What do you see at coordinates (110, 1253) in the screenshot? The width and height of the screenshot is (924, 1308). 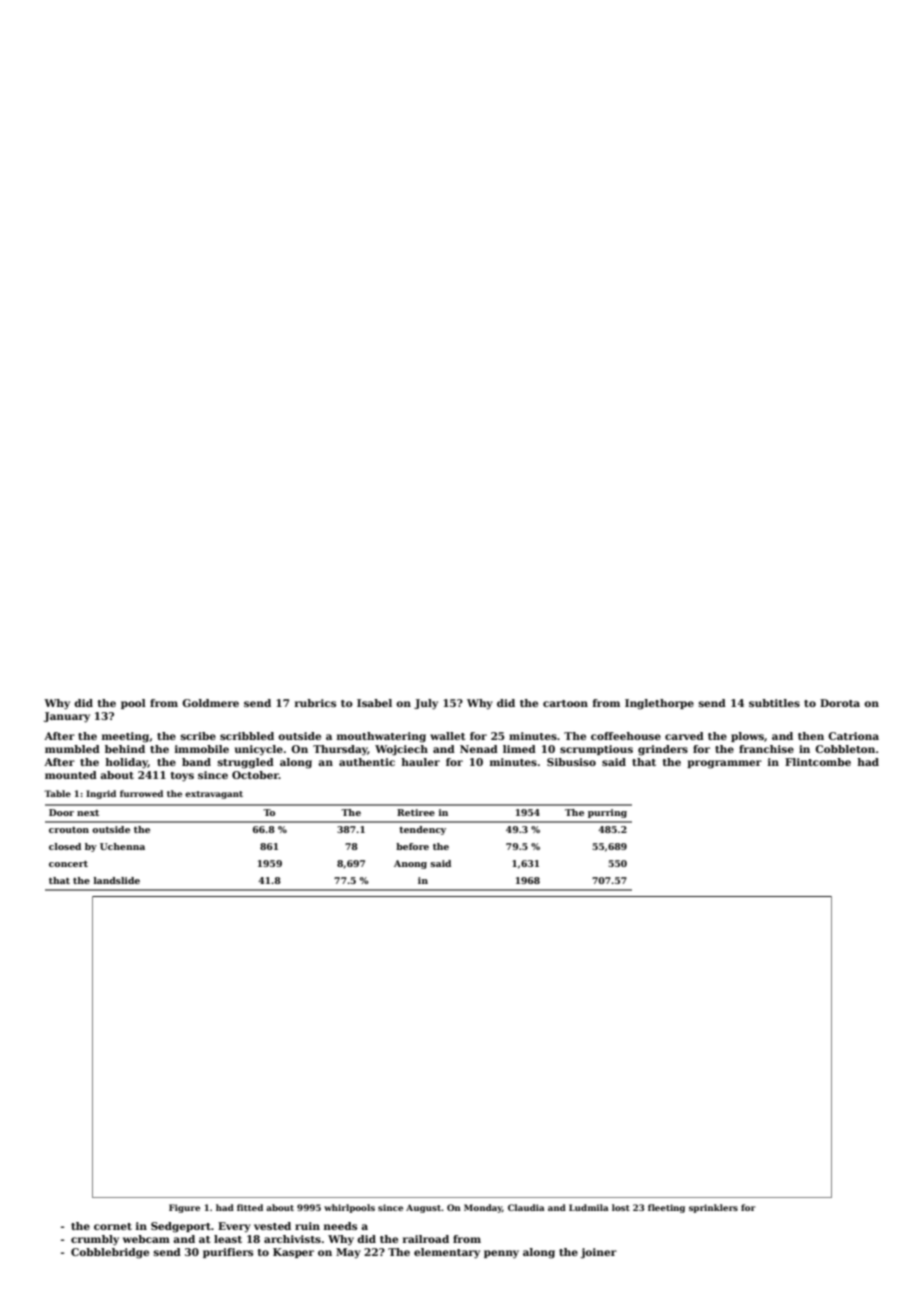 I see `Cobblebridge` at bounding box center [110, 1253].
